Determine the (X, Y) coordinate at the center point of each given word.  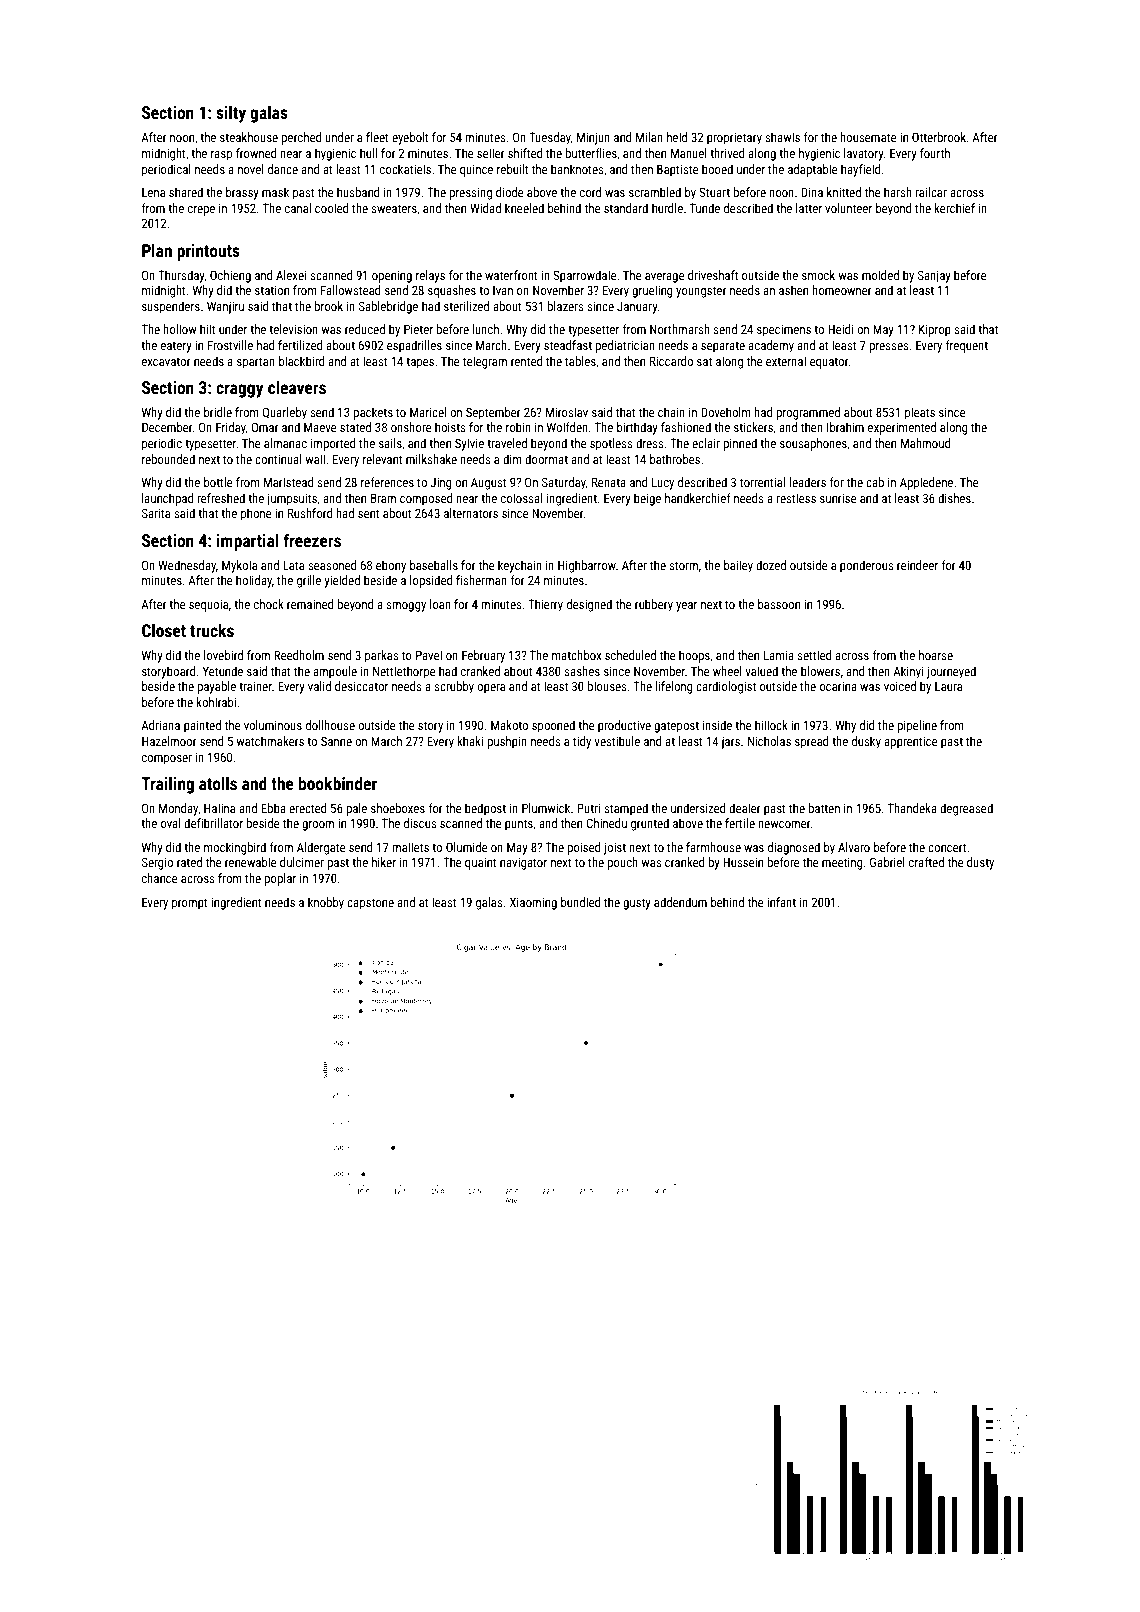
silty (231, 114)
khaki (470, 741)
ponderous (867, 566)
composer (167, 760)
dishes (954, 498)
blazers (565, 306)
